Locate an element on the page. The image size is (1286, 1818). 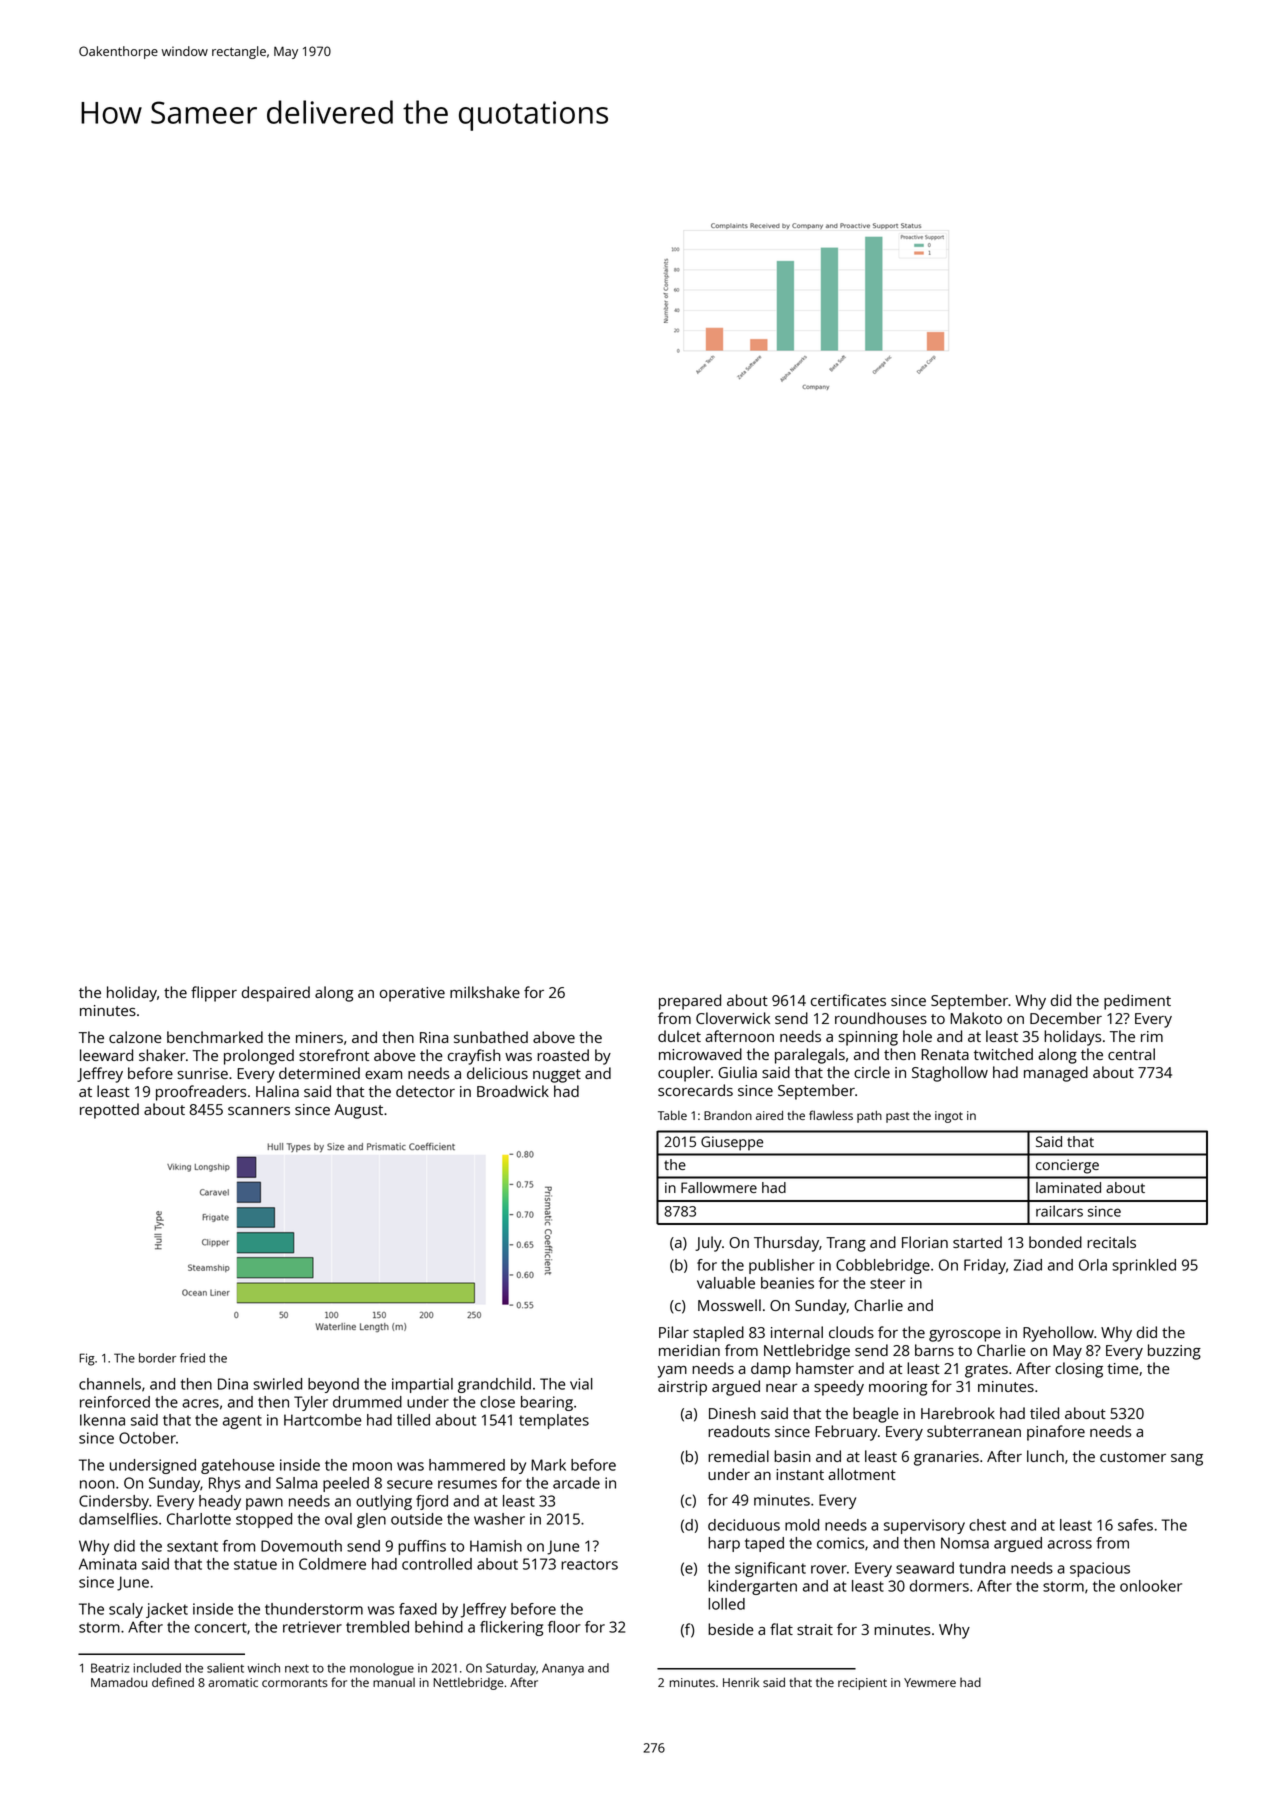
managed is located at coordinates (1056, 1074).
